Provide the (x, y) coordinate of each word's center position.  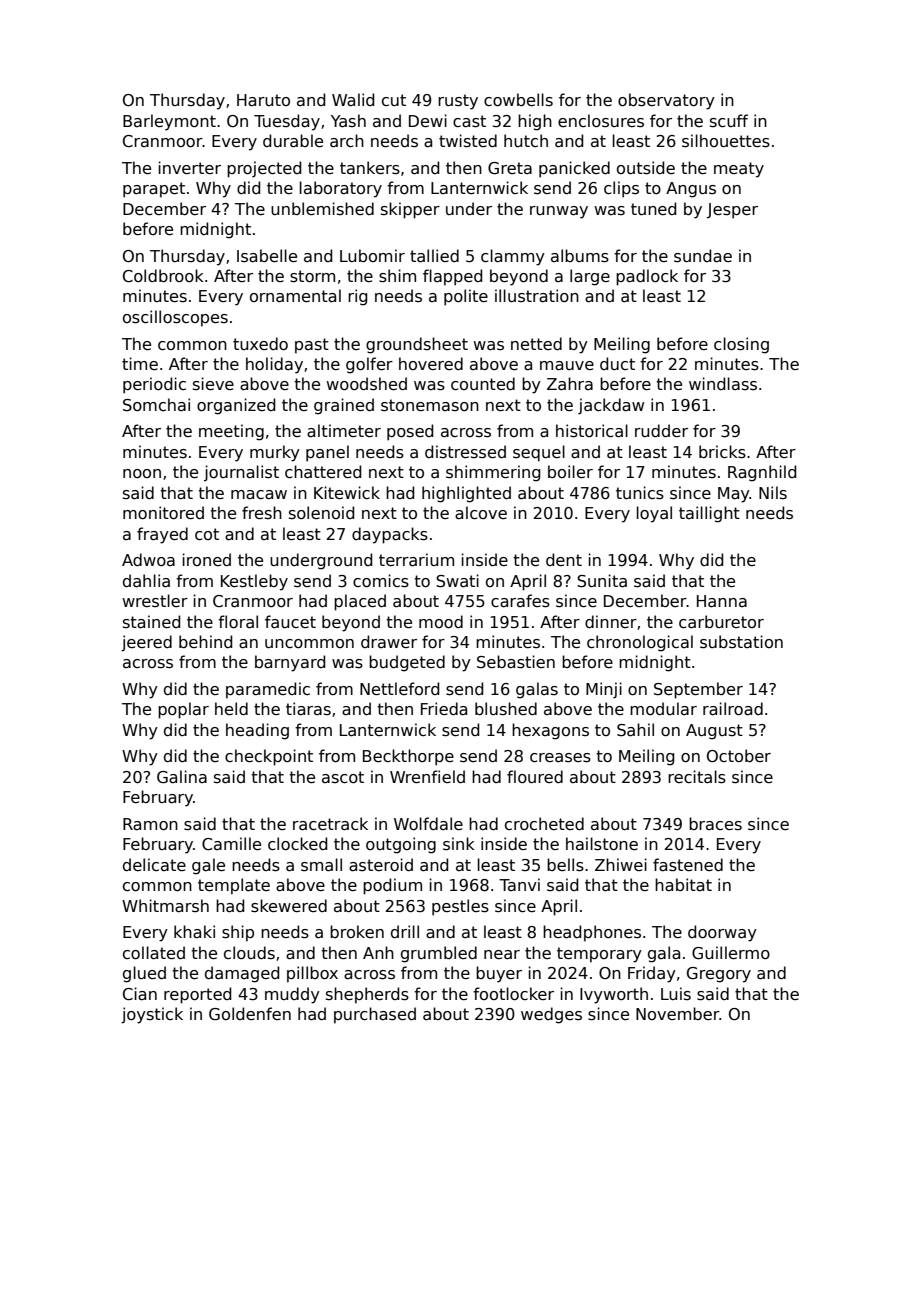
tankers (370, 168)
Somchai (156, 405)
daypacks (390, 535)
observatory (666, 101)
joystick (152, 1015)
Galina (182, 777)
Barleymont (169, 122)
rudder (661, 430)
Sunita (602, 581)
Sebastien (516, 662)
